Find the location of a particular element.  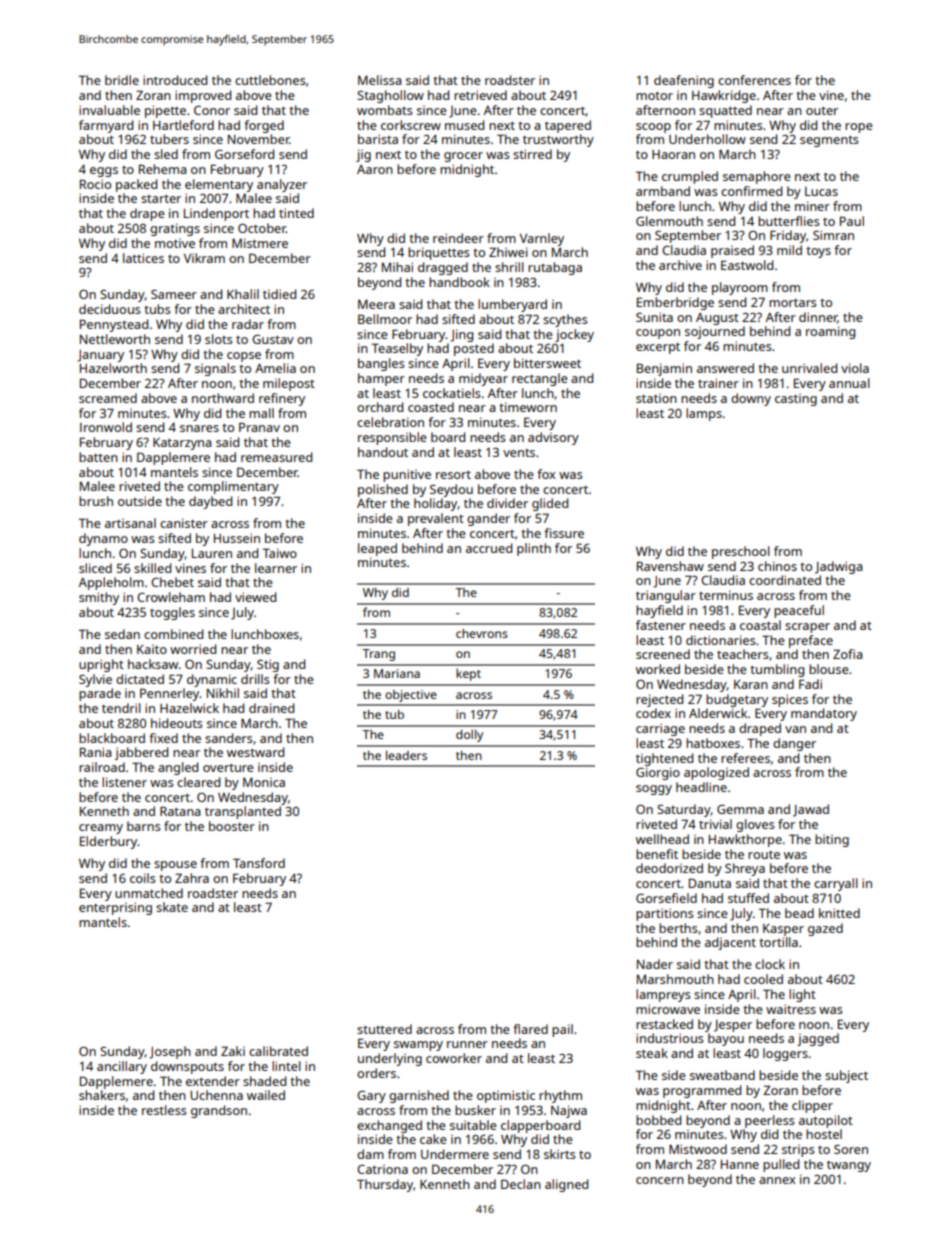

leaped is located at coordinates (377, 549).
